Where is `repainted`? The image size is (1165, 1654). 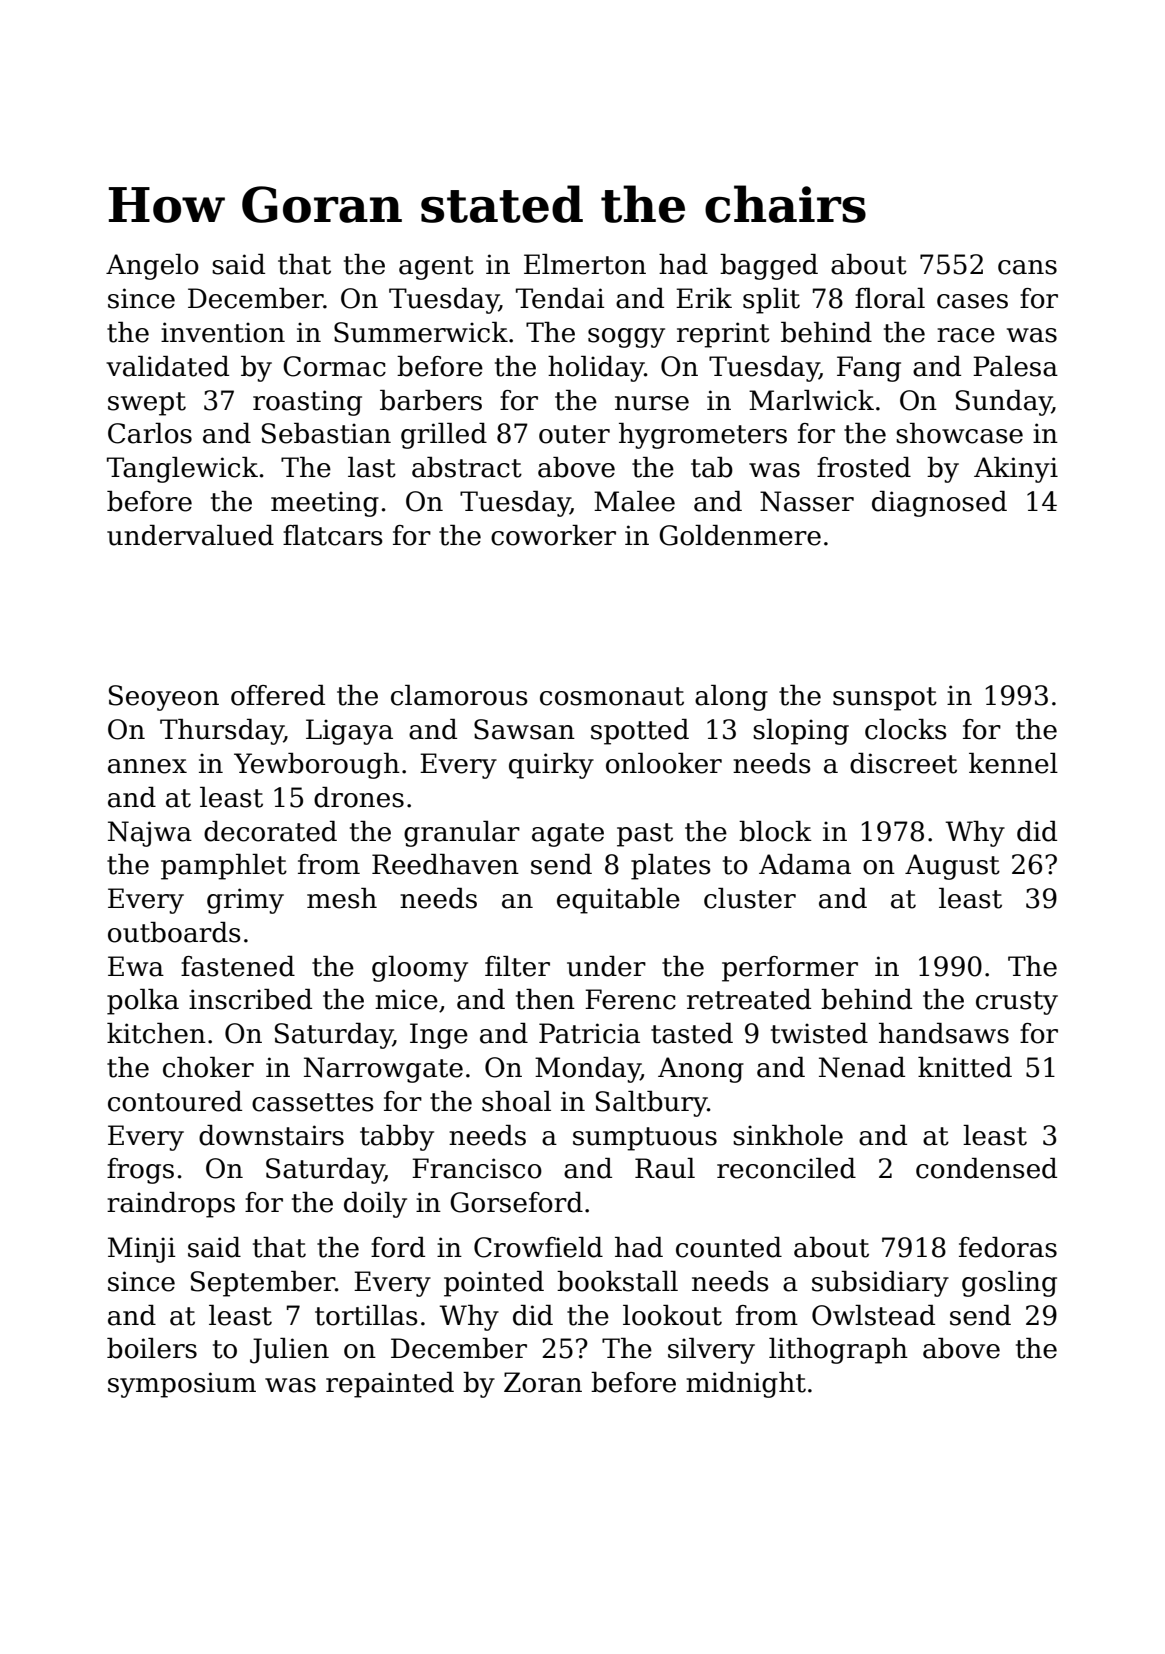
repainted is located at coordinates (390, 1385).
